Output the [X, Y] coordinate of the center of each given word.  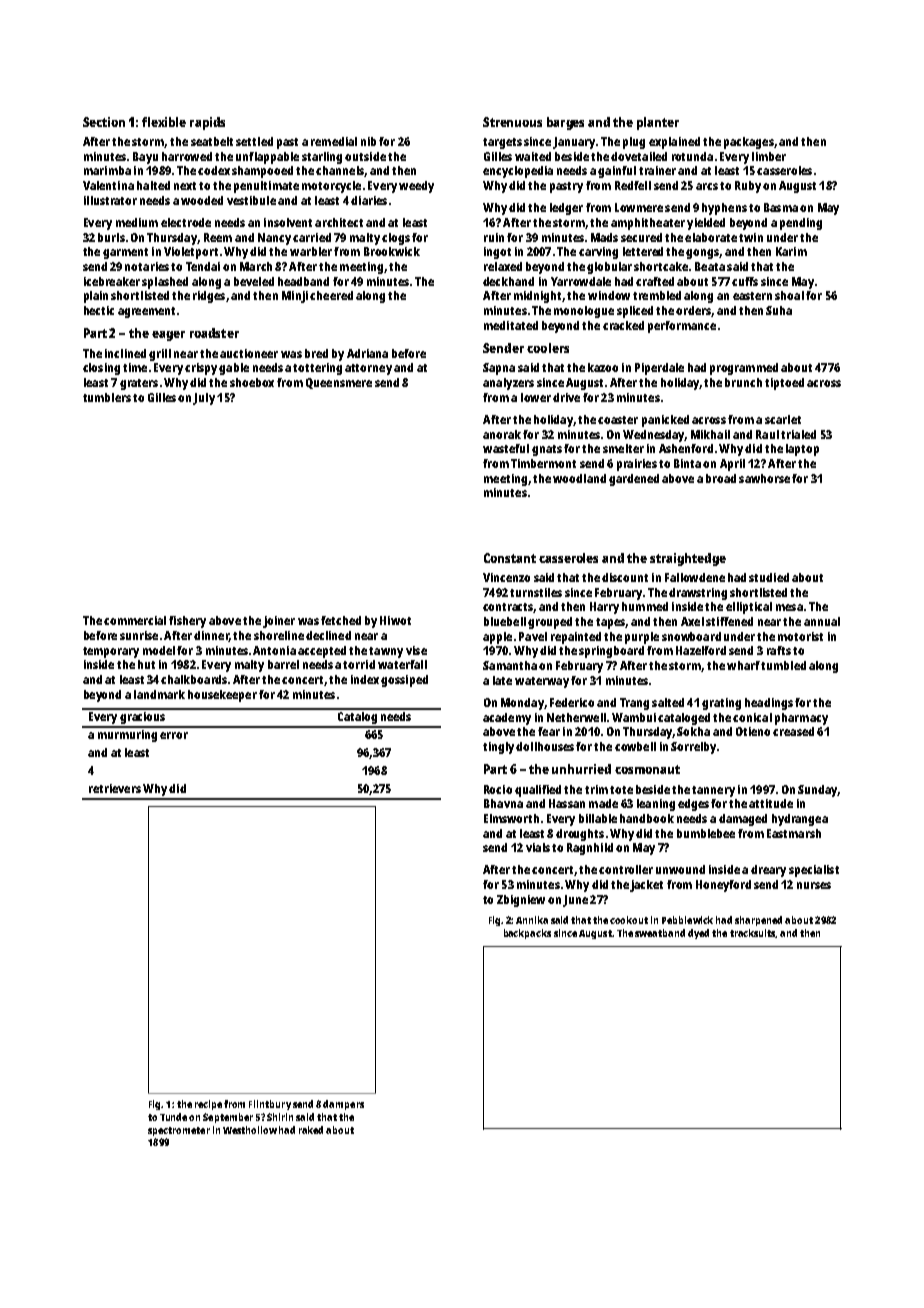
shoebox [252, 382]
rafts [779, 650]
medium [137, 222]
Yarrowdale [581, 281]
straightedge [688, 559]
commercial [135, 620]
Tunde [173, 1117]
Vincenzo [506, 577]
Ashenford [686, 448]
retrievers [115, 788]
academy [507, 719]
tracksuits [753, 933]
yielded [706, 224]
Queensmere [339, 383]
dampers [343, 1105]
